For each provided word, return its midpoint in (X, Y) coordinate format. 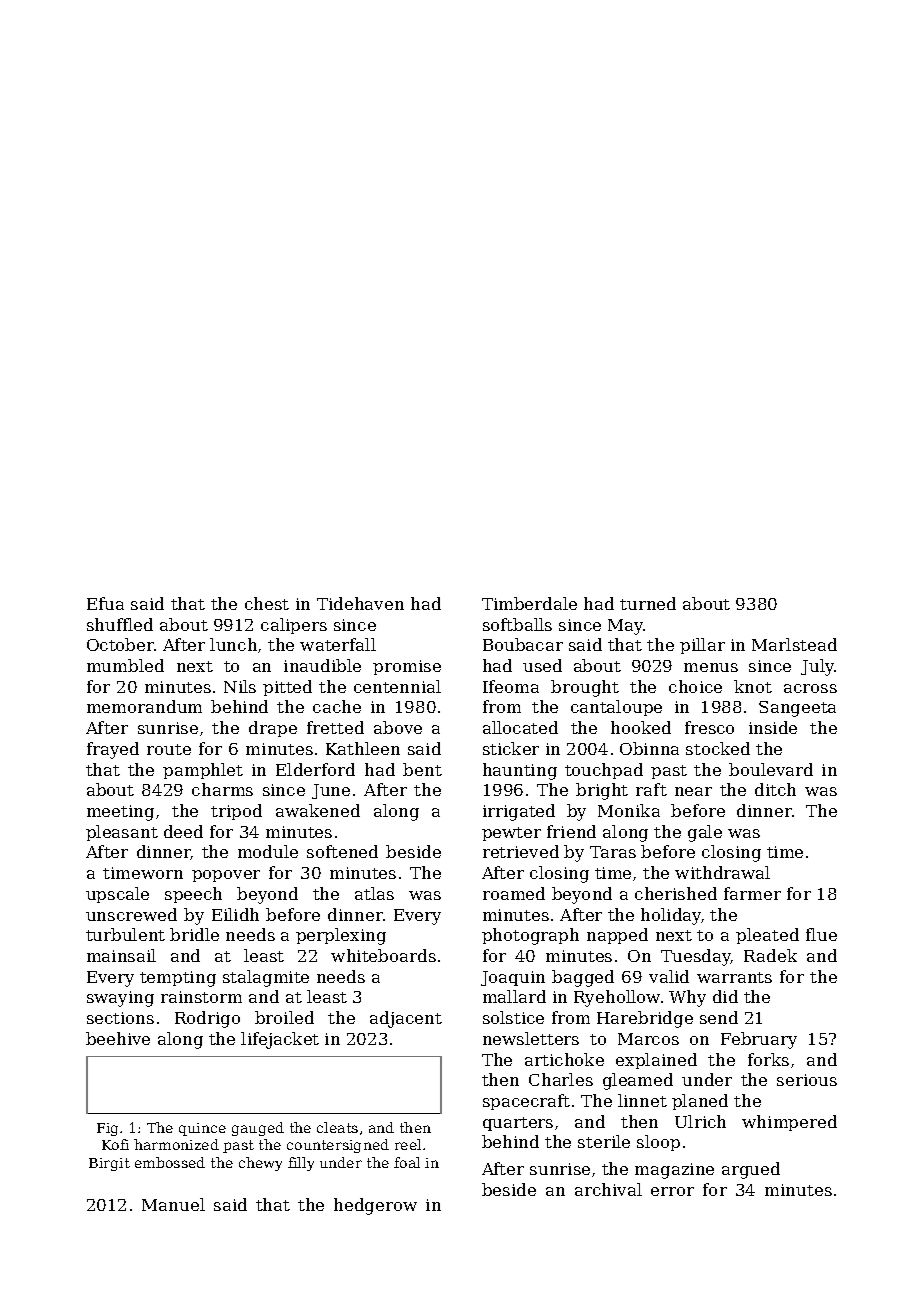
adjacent (406, 1019)
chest (267, 603)
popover (226, 876)
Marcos (648, 1039)
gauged (258, 1129)
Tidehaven (360, 603)
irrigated (519, 812)
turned (648, 603)
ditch (775, 789)
